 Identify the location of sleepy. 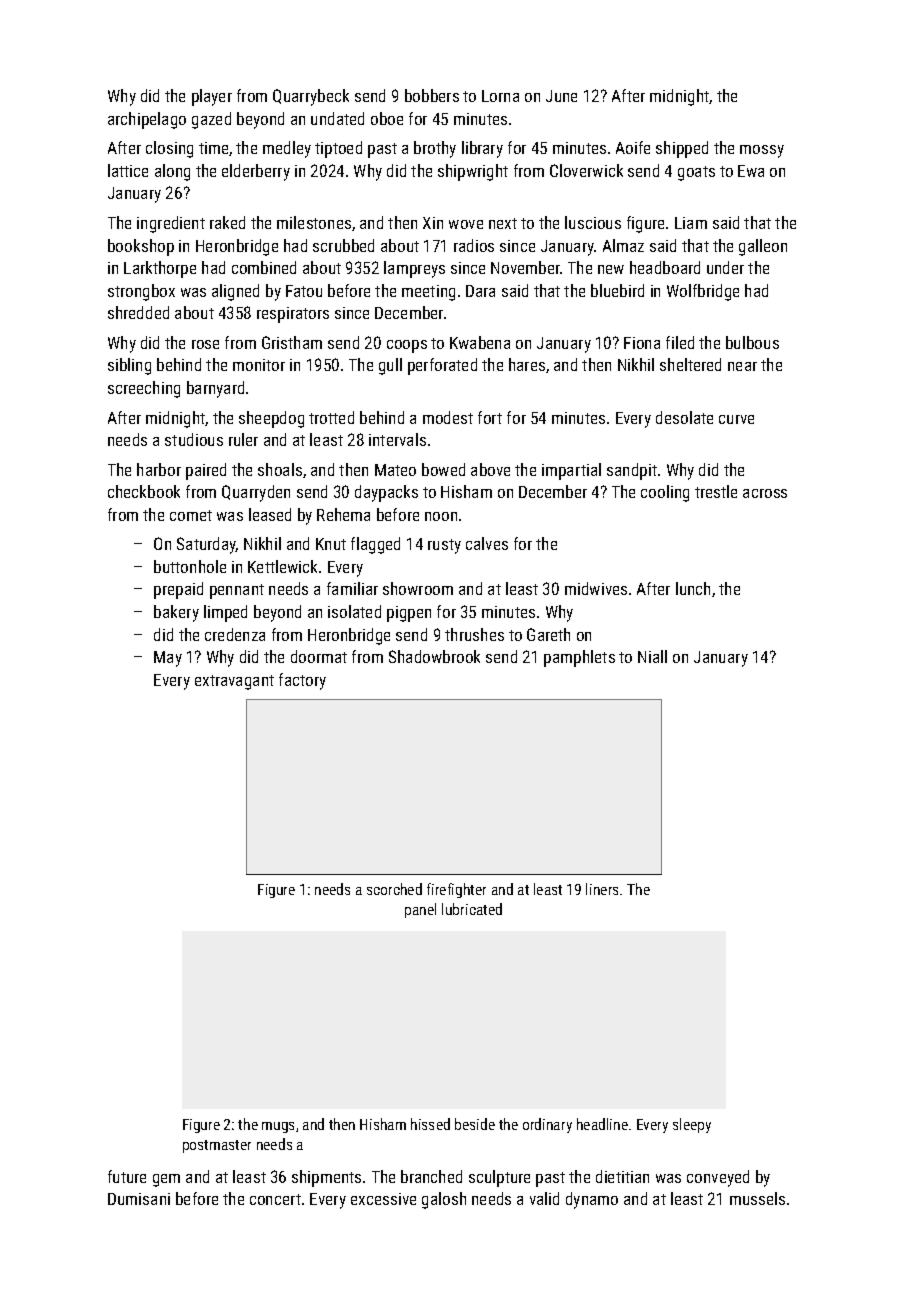
(692, 1125).
